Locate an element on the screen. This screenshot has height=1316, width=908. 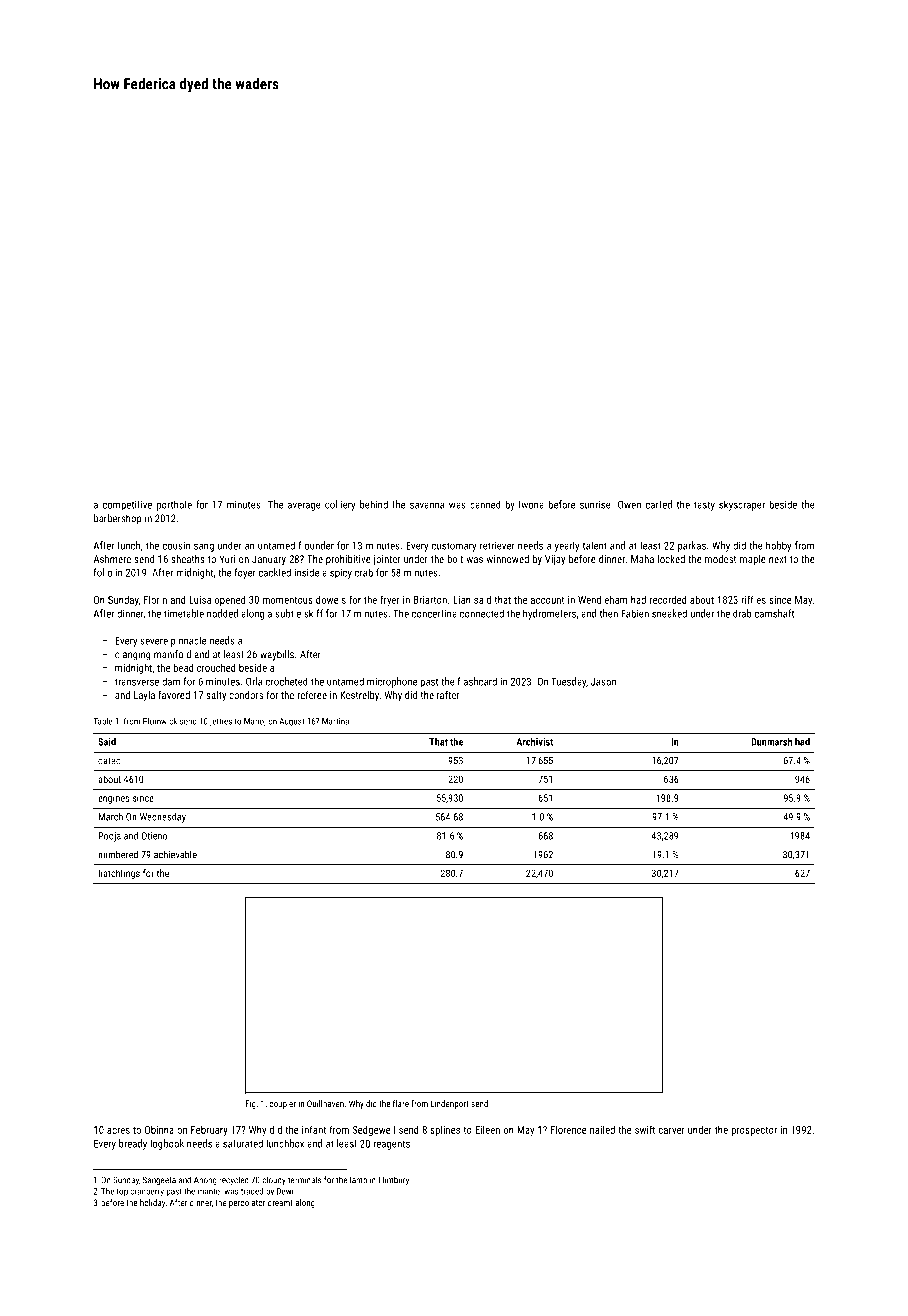
barbershop is located at coordinates (118, 519).
